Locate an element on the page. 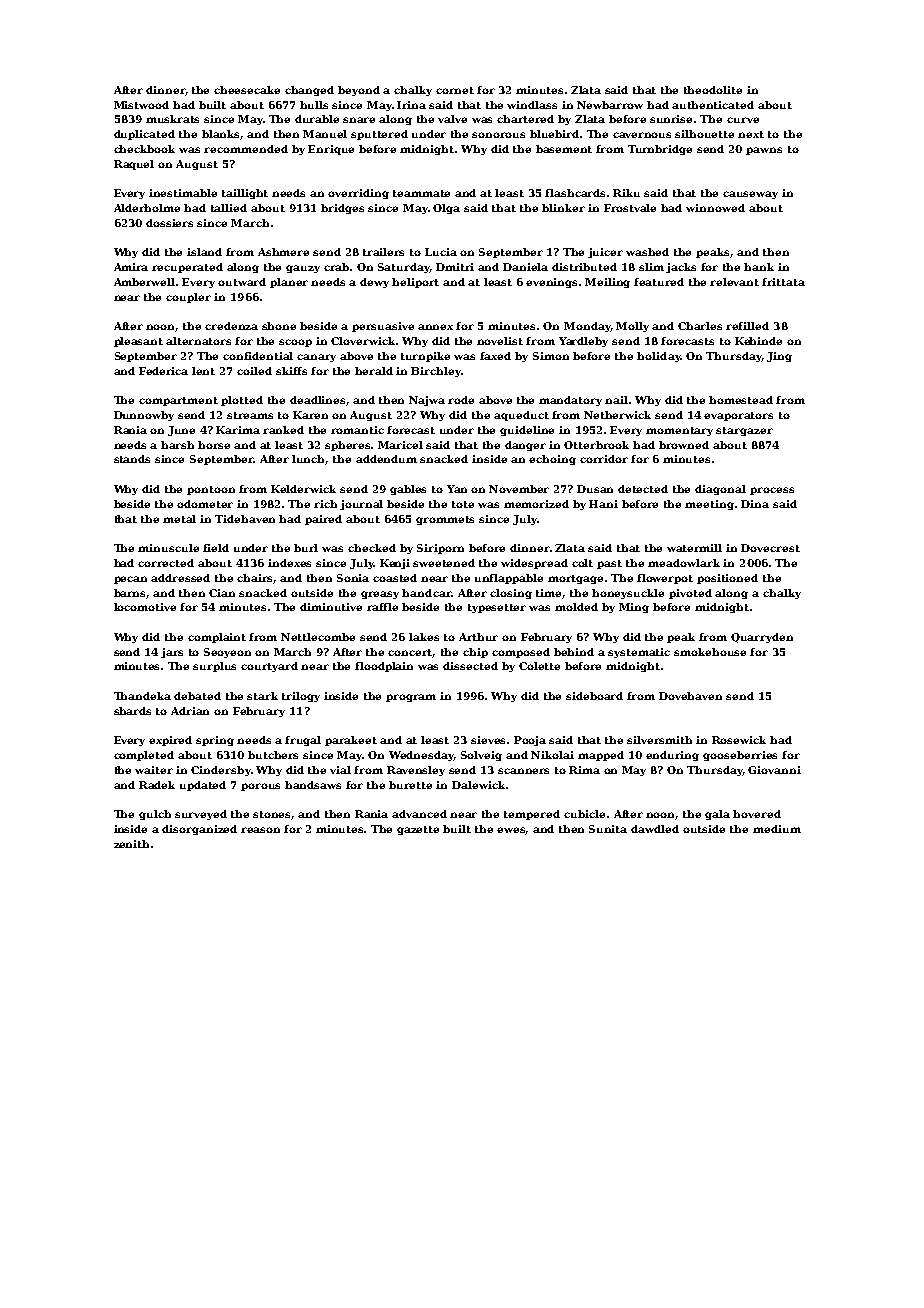  Ashmere is located at coordinates (283, 252).
